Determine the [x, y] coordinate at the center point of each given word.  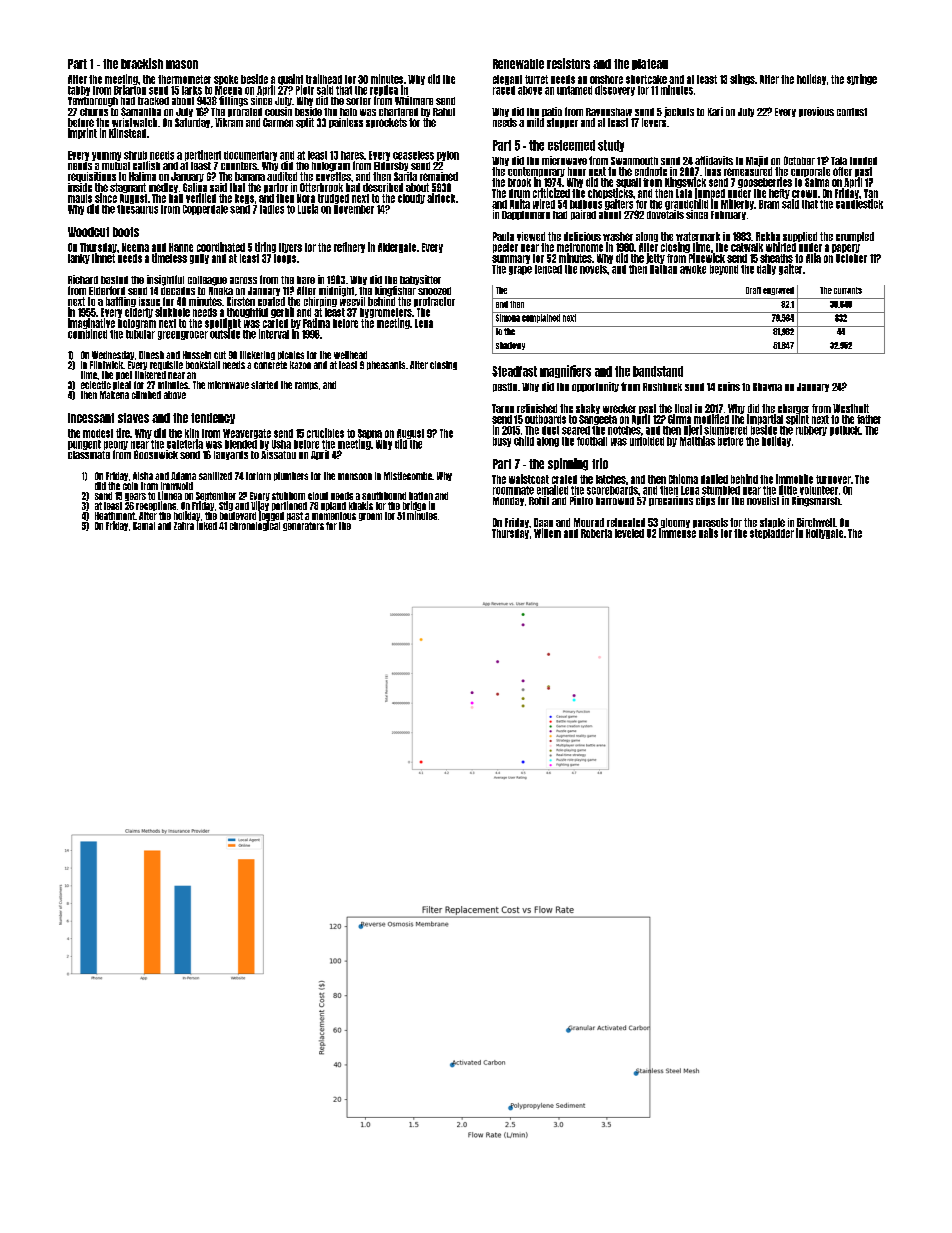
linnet [103, 258]
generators [303, 526]
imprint [82, 133]
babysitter [420, 280]
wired [544, 204]
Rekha [768, 236]
